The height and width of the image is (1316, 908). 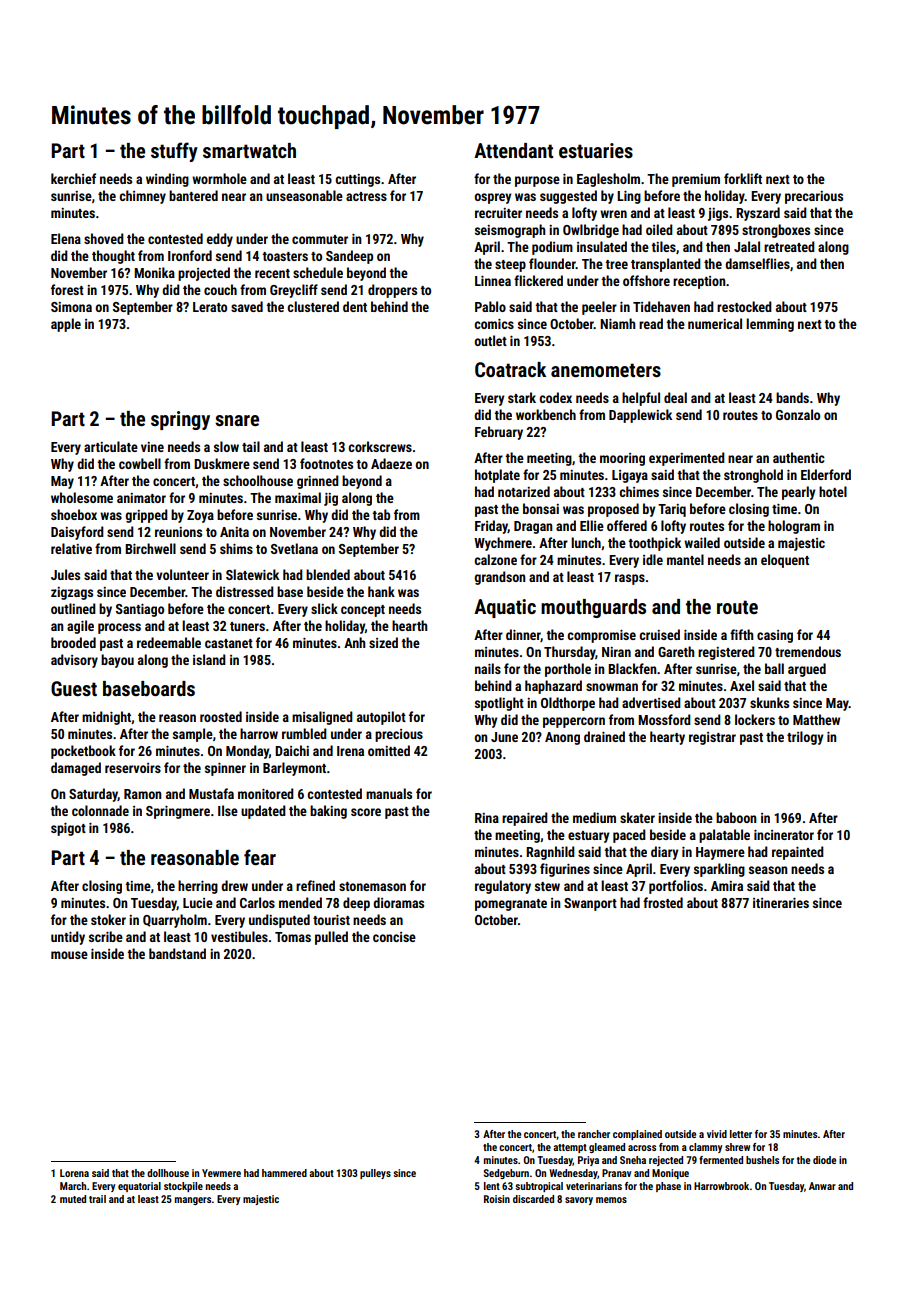 I want to click on smartwatch, so click(x=249, y=150).
